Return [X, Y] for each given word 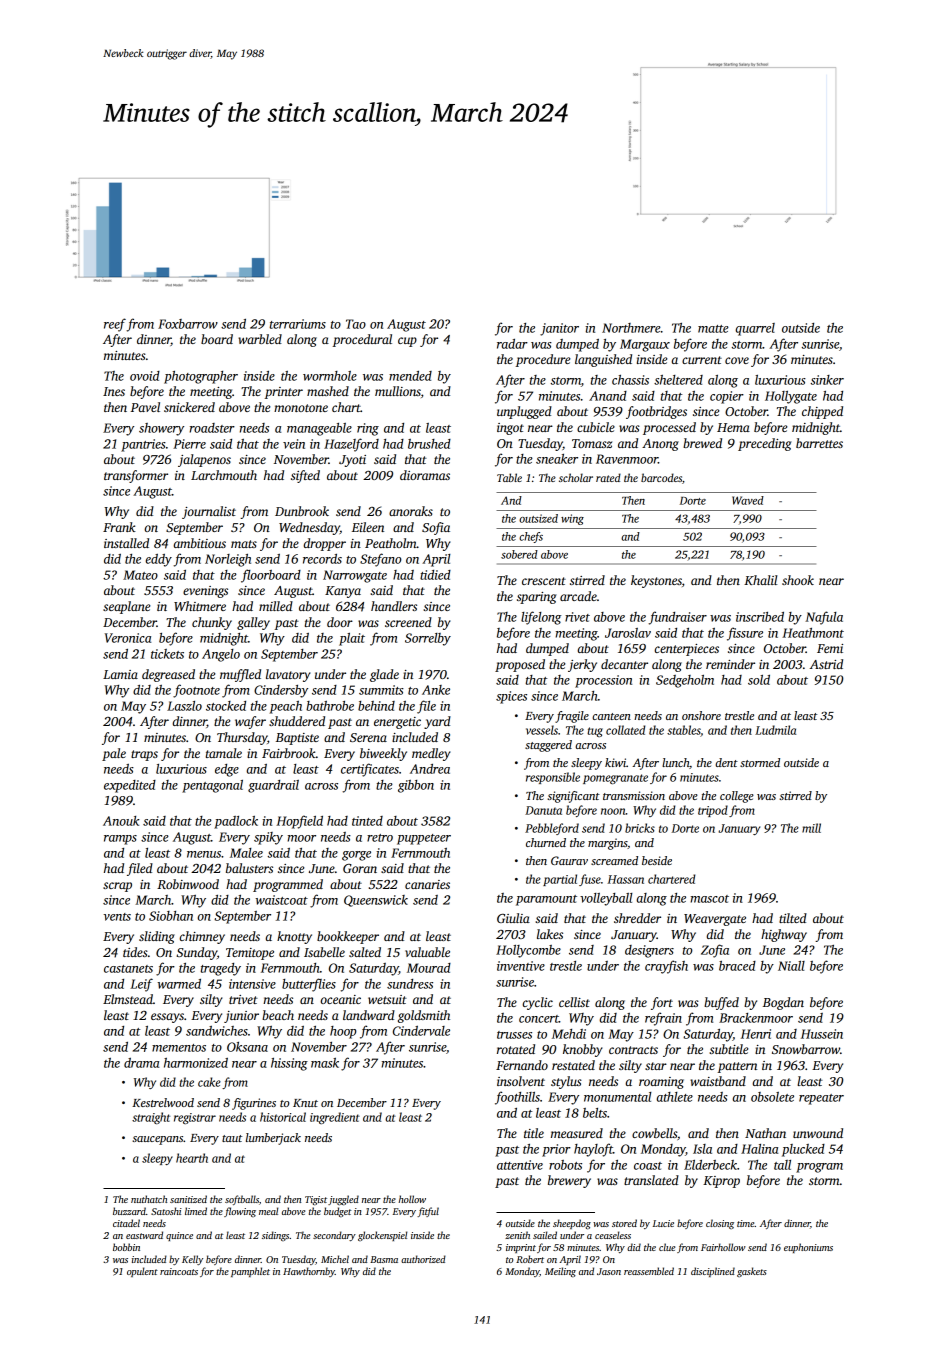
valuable [427, 952]
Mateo [140, 575]
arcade [578, 596]
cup [407, 342]
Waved [748, 500]
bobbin [126, 1247]
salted [365, 952]
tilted [793, 918]
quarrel [755, 329]
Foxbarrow [188, 324]
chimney [202, 937]
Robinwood [188, 884]
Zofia [715, 951]
